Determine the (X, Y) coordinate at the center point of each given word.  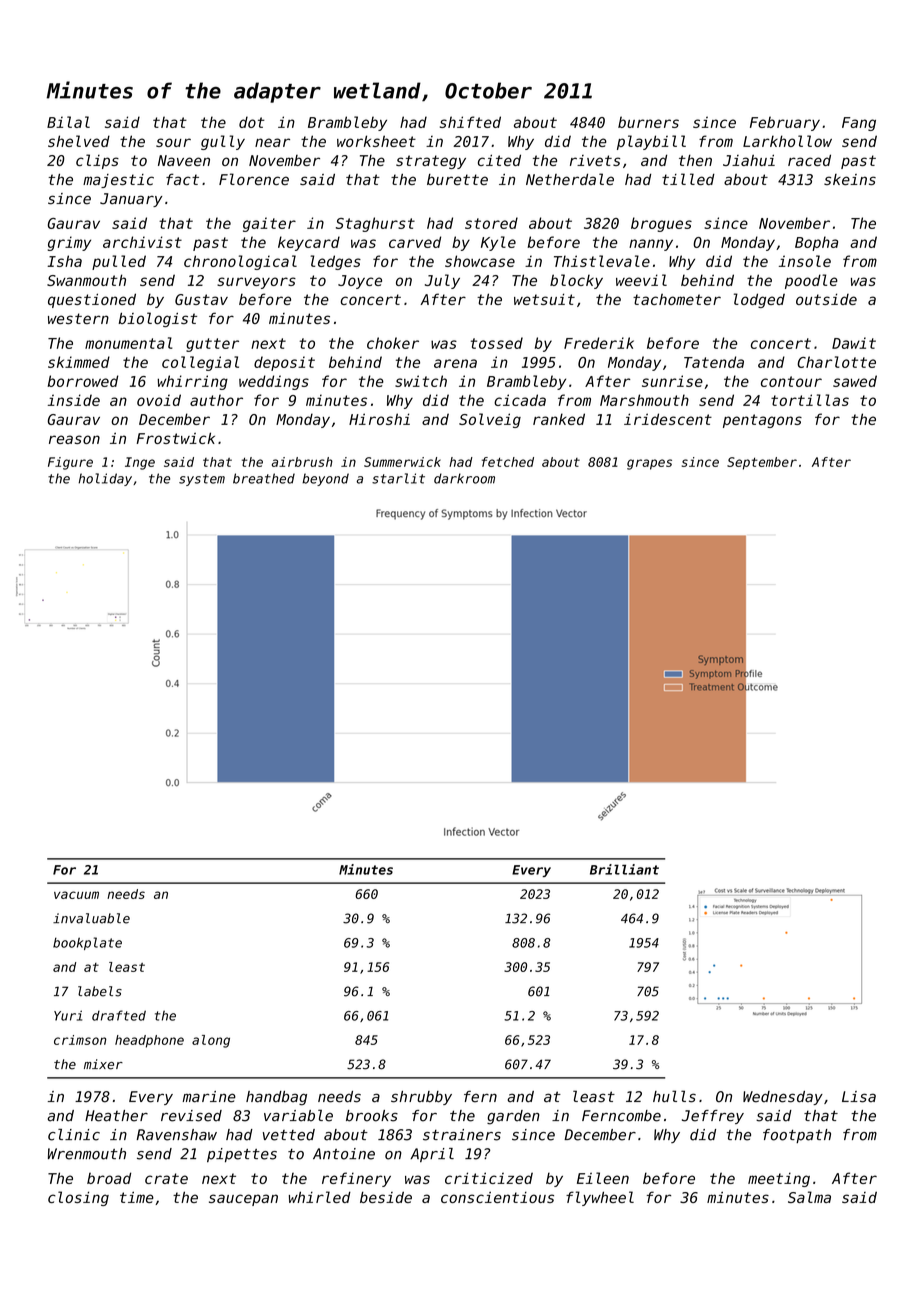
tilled (688, 179)
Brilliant (624, 869)
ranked (559, 419)
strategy (431, 162)
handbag (276, 1098)
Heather (116, 1116)
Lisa (859, 1097)
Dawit (854, 343)
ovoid (159, 400)
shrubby (421, 1098)
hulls (674, 1096)
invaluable (91, 918)
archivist (142, 242)
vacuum (76, 895)
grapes (649, 464)
